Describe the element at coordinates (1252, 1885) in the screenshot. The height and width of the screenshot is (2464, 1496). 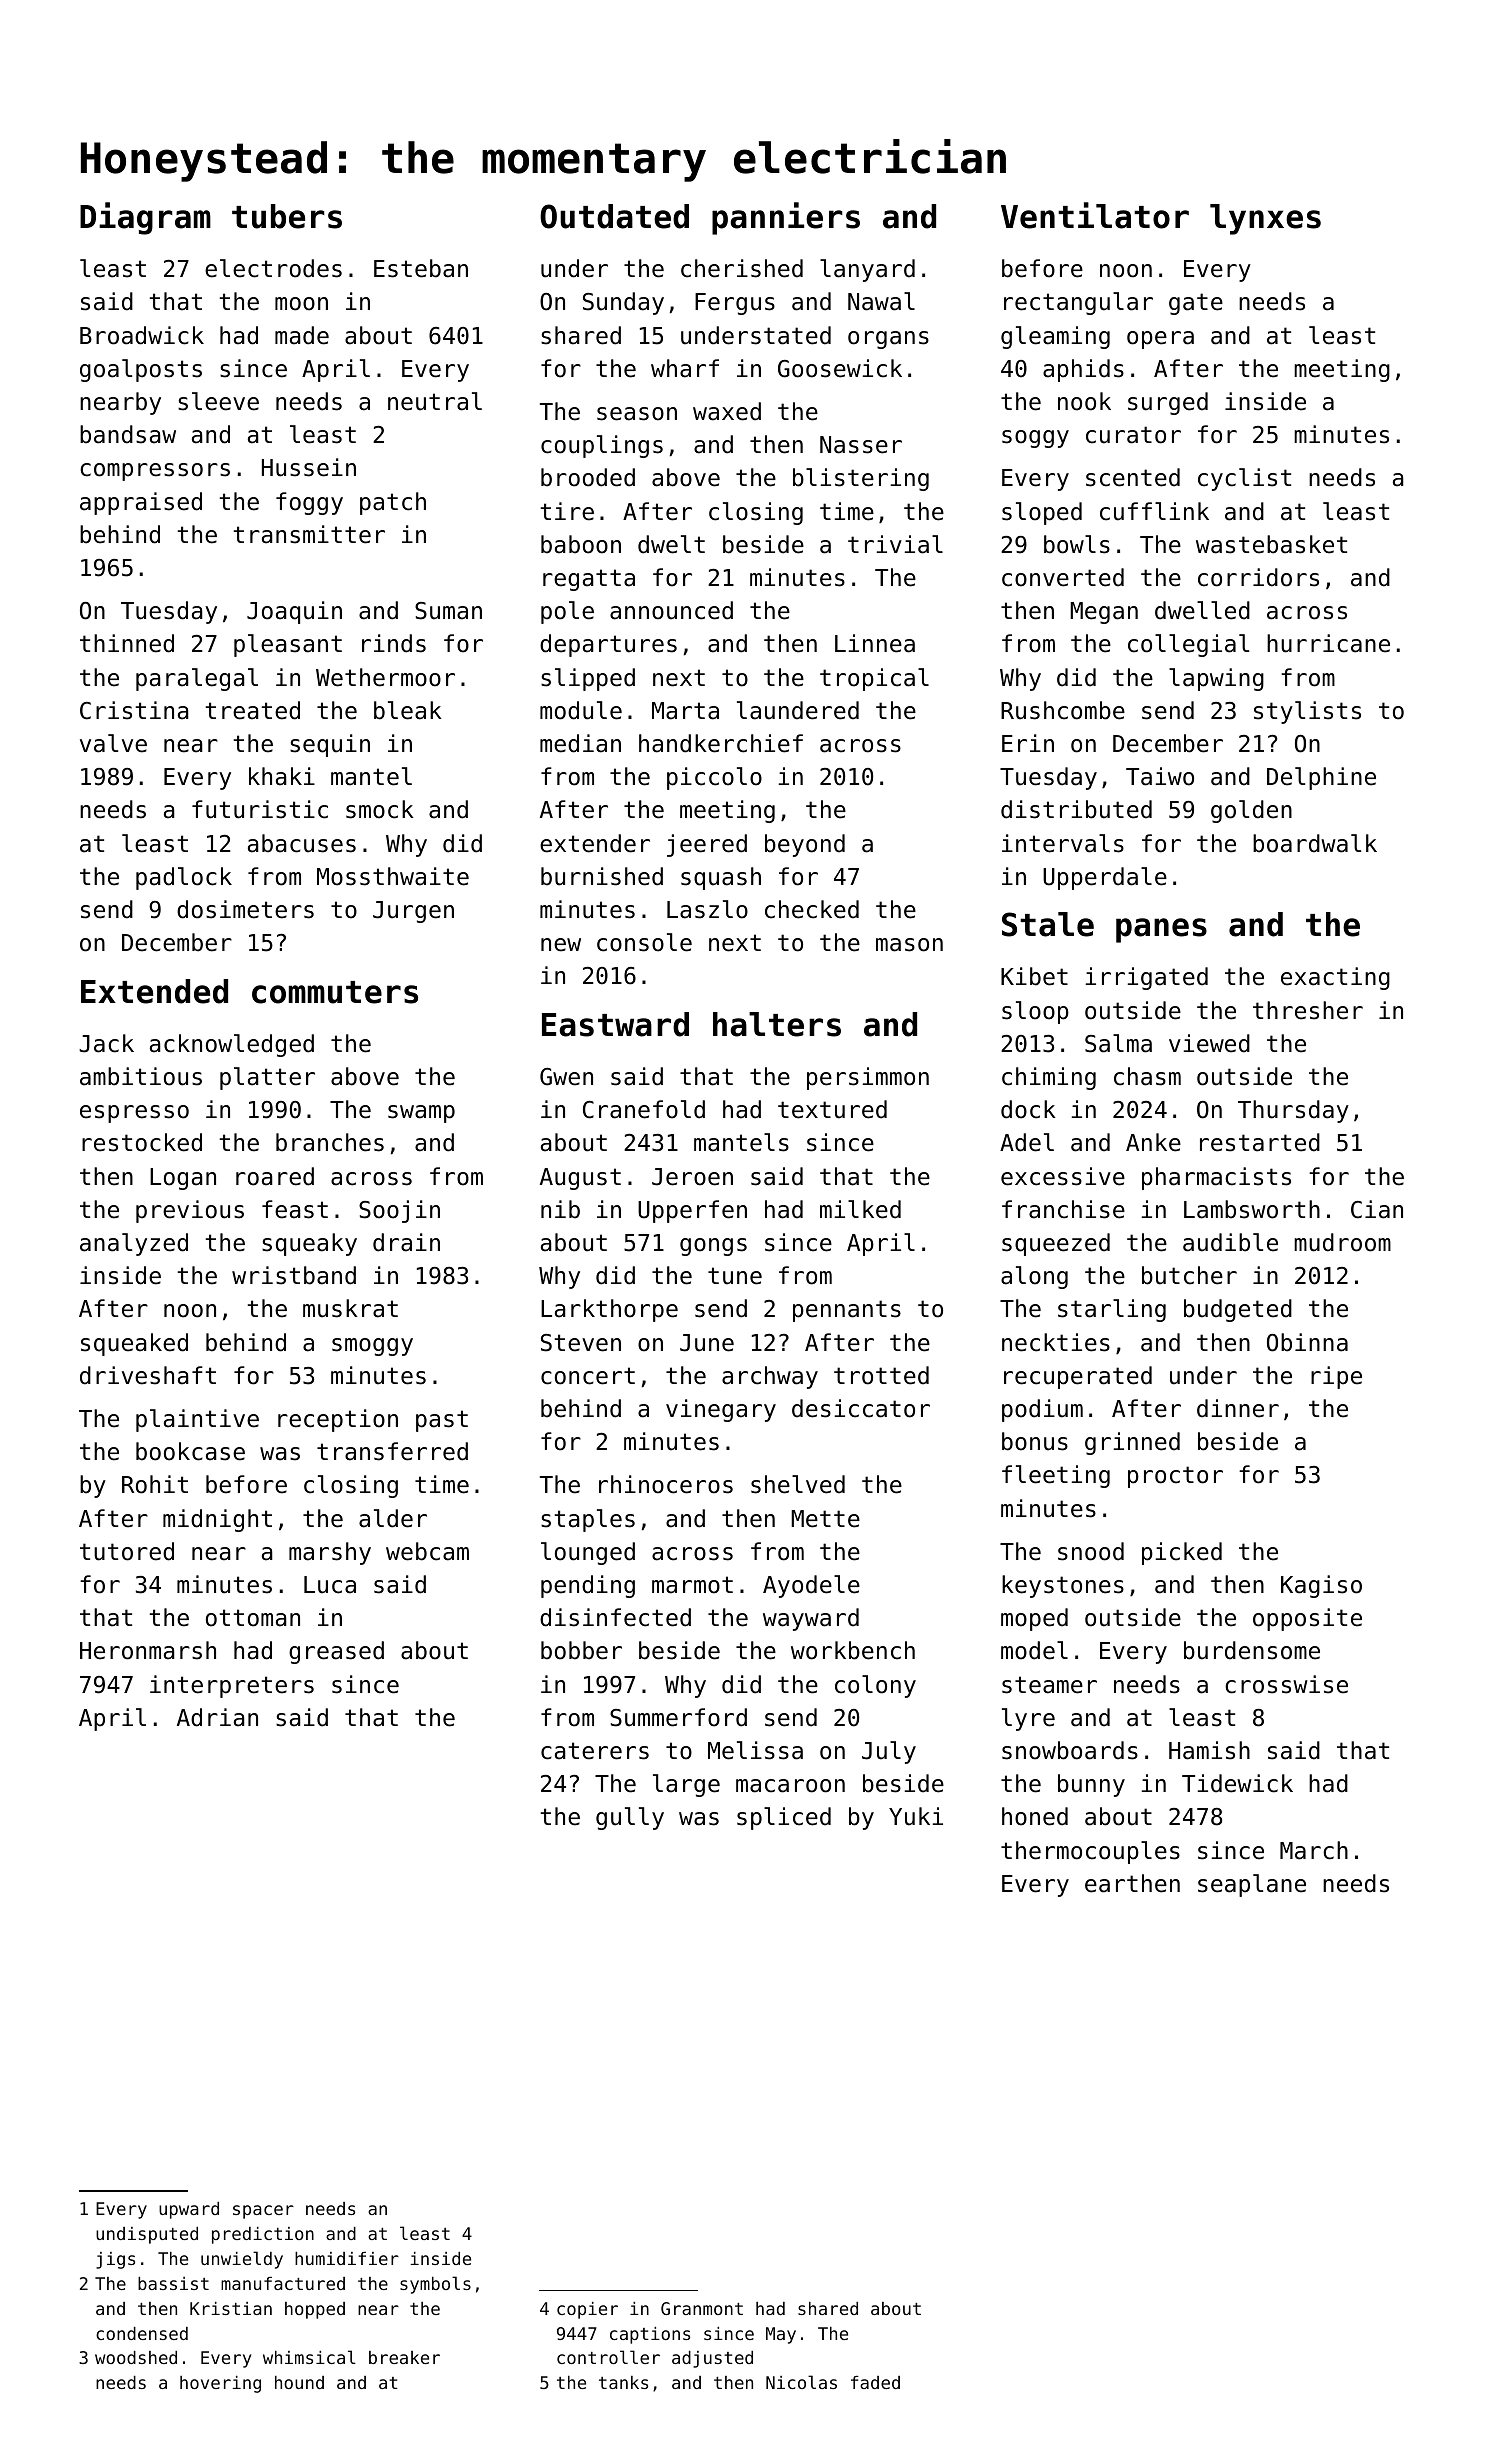
I see `seaplane` at that location.
